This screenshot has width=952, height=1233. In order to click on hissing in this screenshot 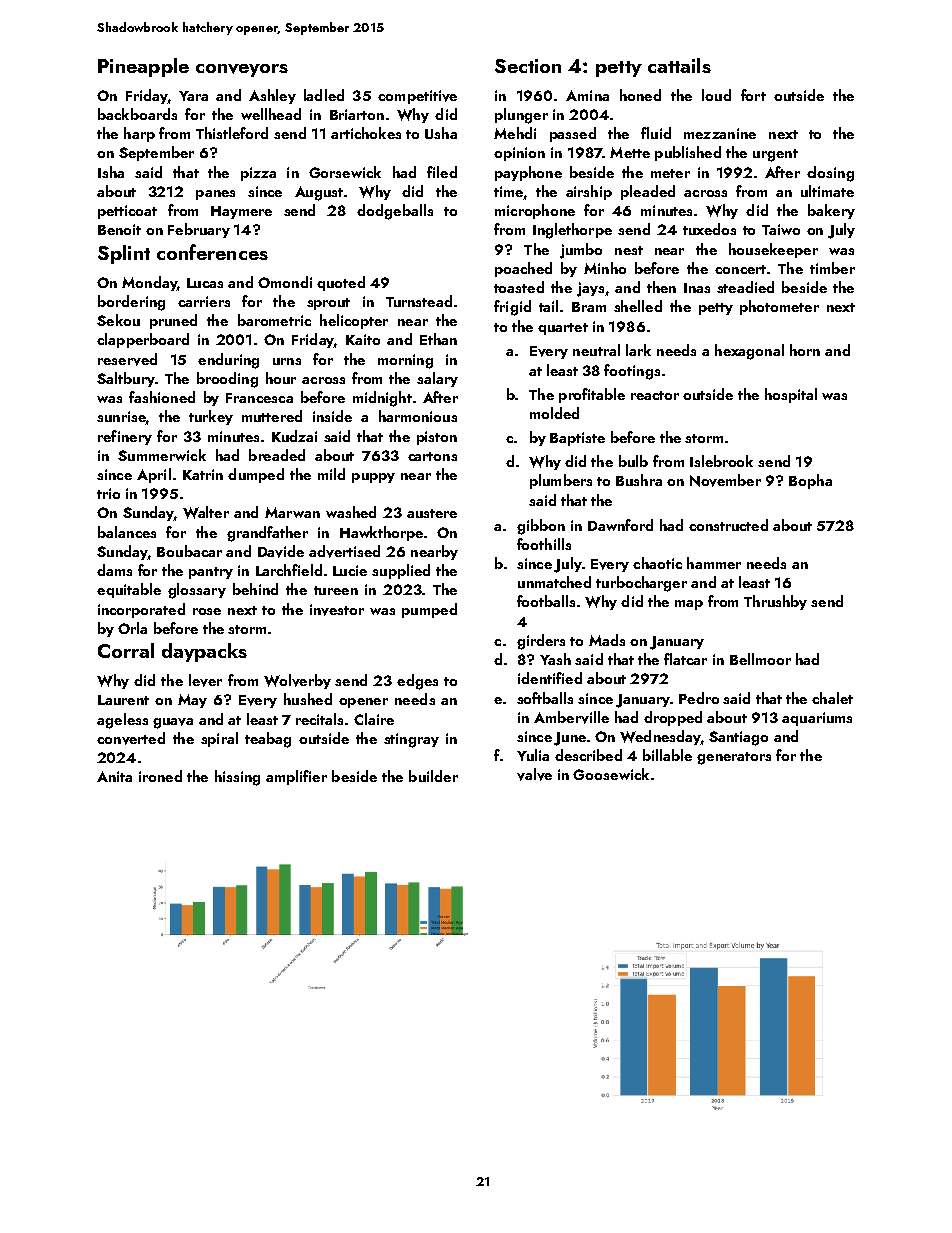, I will do `click(237, 778)`.
